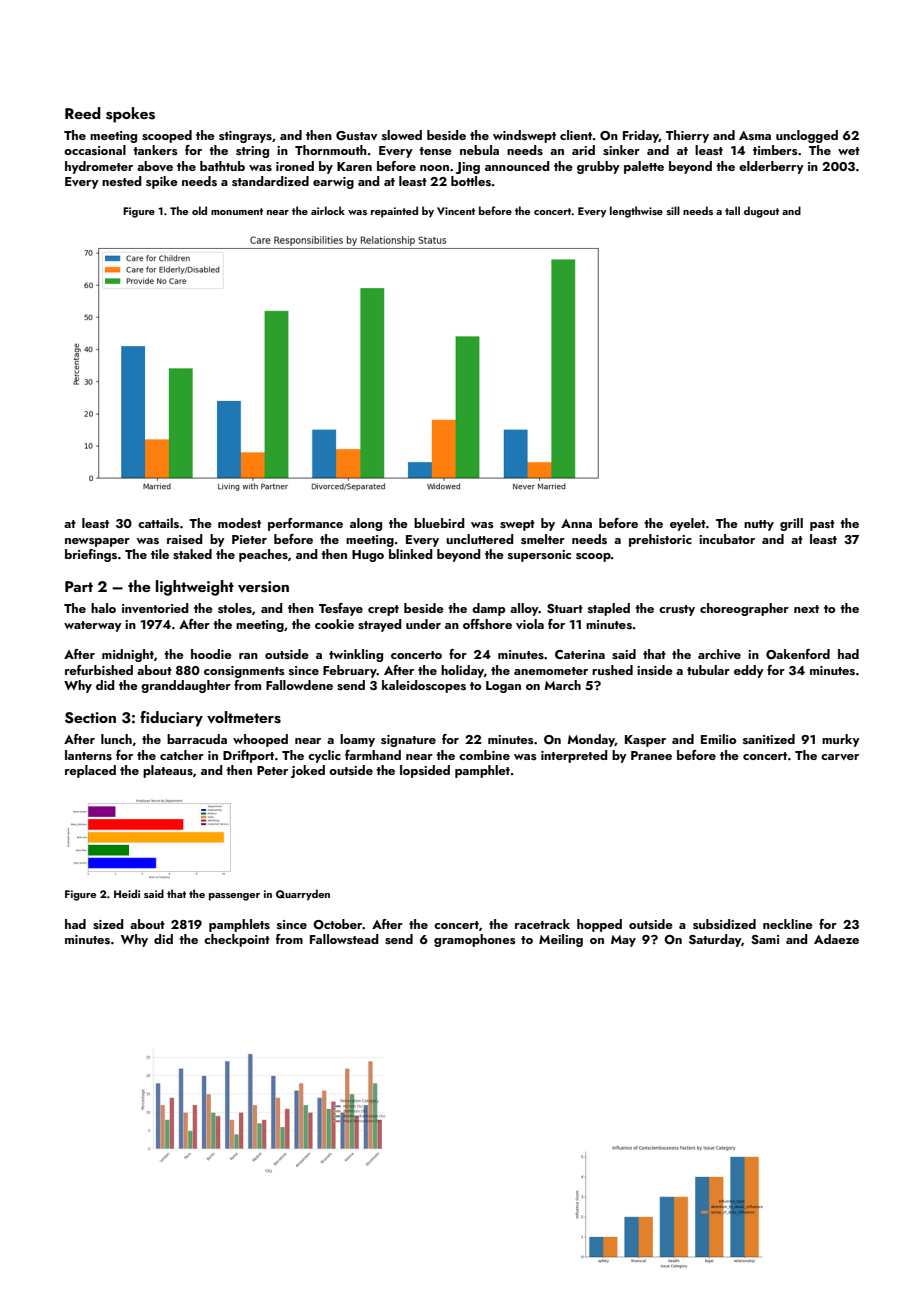 This image has width=924, height=1308. What do you see at coordinates (475, 940) in the image?
I see `gramophones` at bounding box center [475, 940].
